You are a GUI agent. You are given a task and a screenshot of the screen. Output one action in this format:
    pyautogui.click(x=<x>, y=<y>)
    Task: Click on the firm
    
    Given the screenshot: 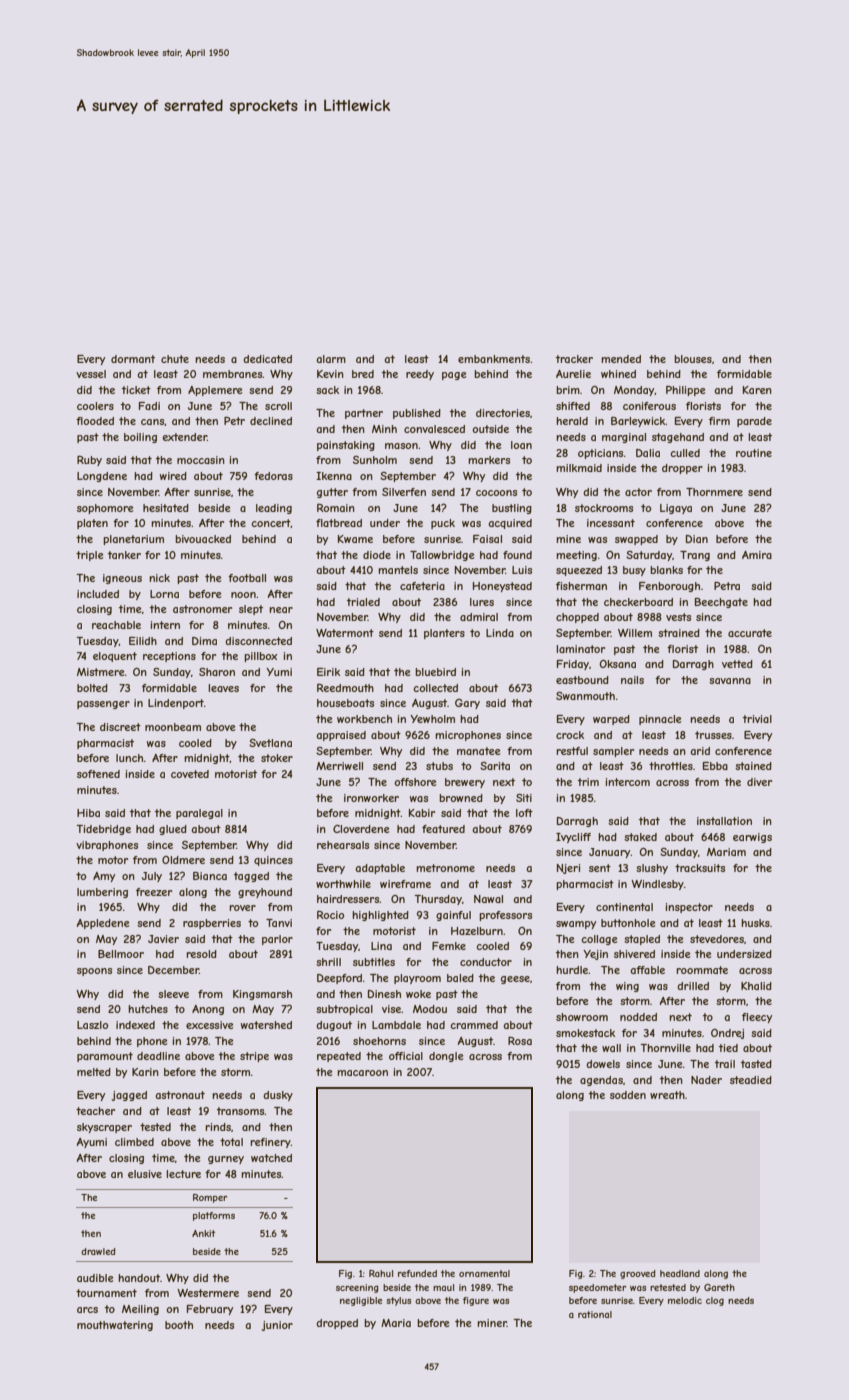 What is the action you would take?
    pyautogui.click(x=719, y=421)
